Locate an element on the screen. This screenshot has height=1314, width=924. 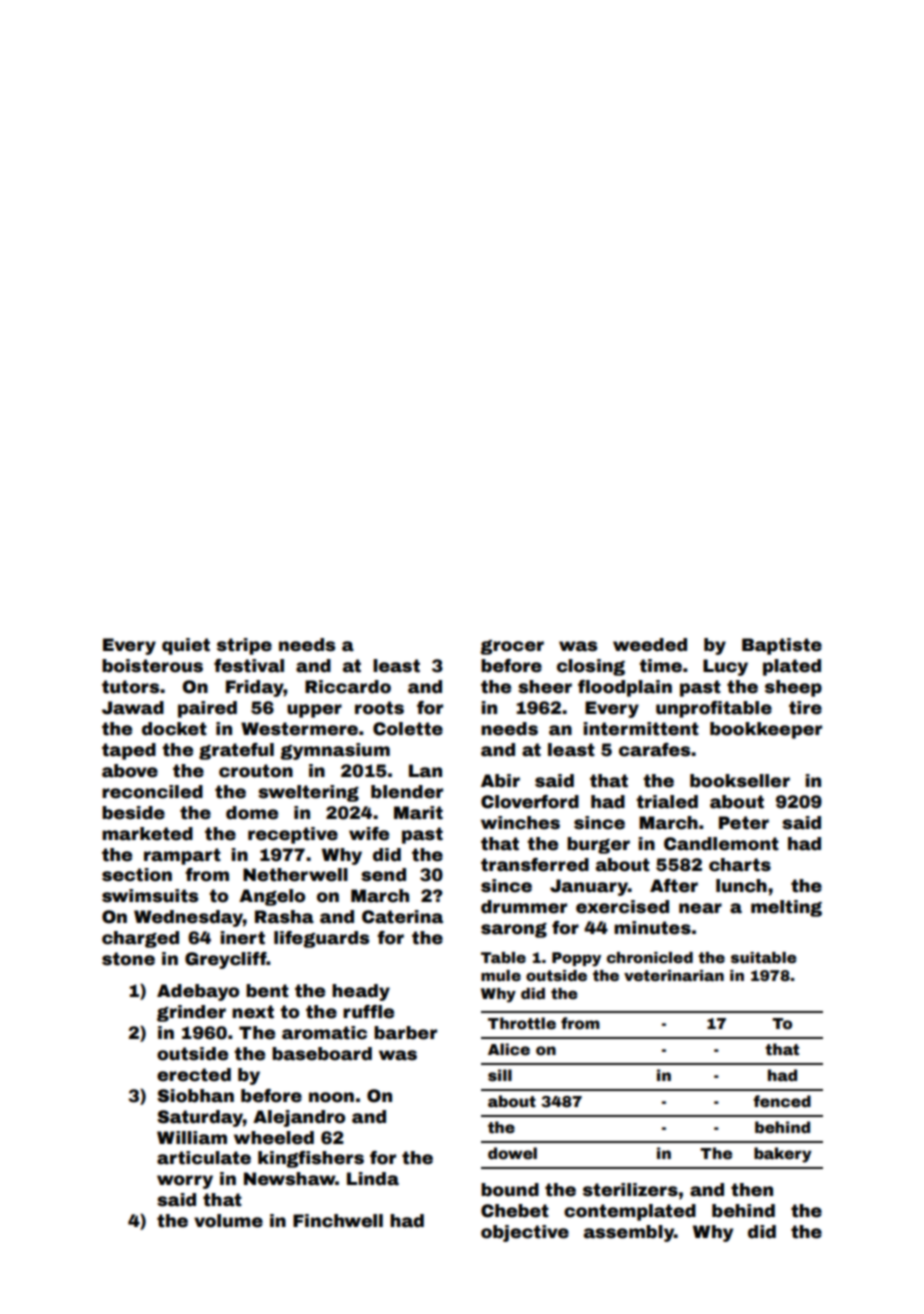
Alice is located at coordinates (509, 1049).
